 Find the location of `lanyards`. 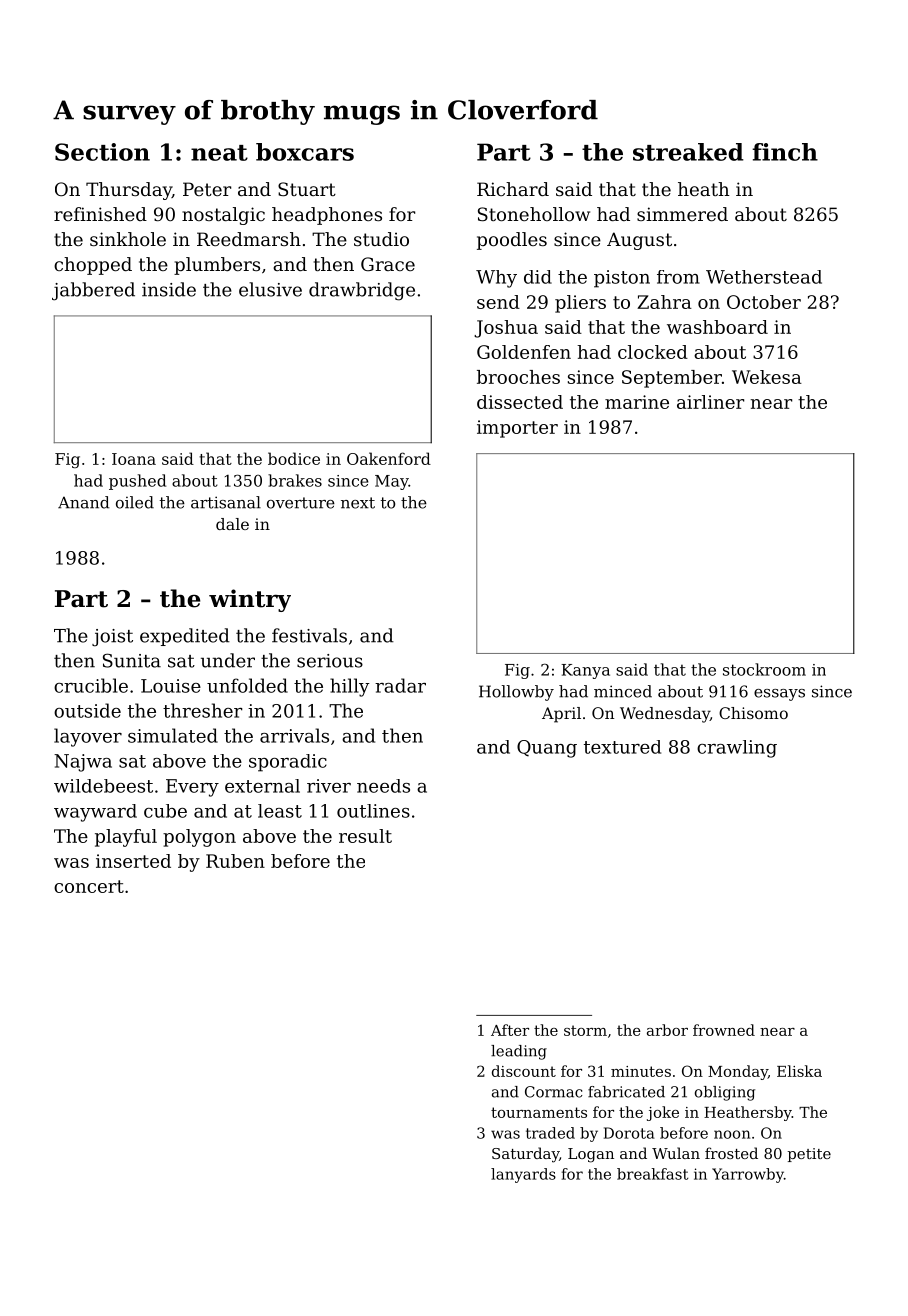

lanyards is located at coordinates (523, 1175).
